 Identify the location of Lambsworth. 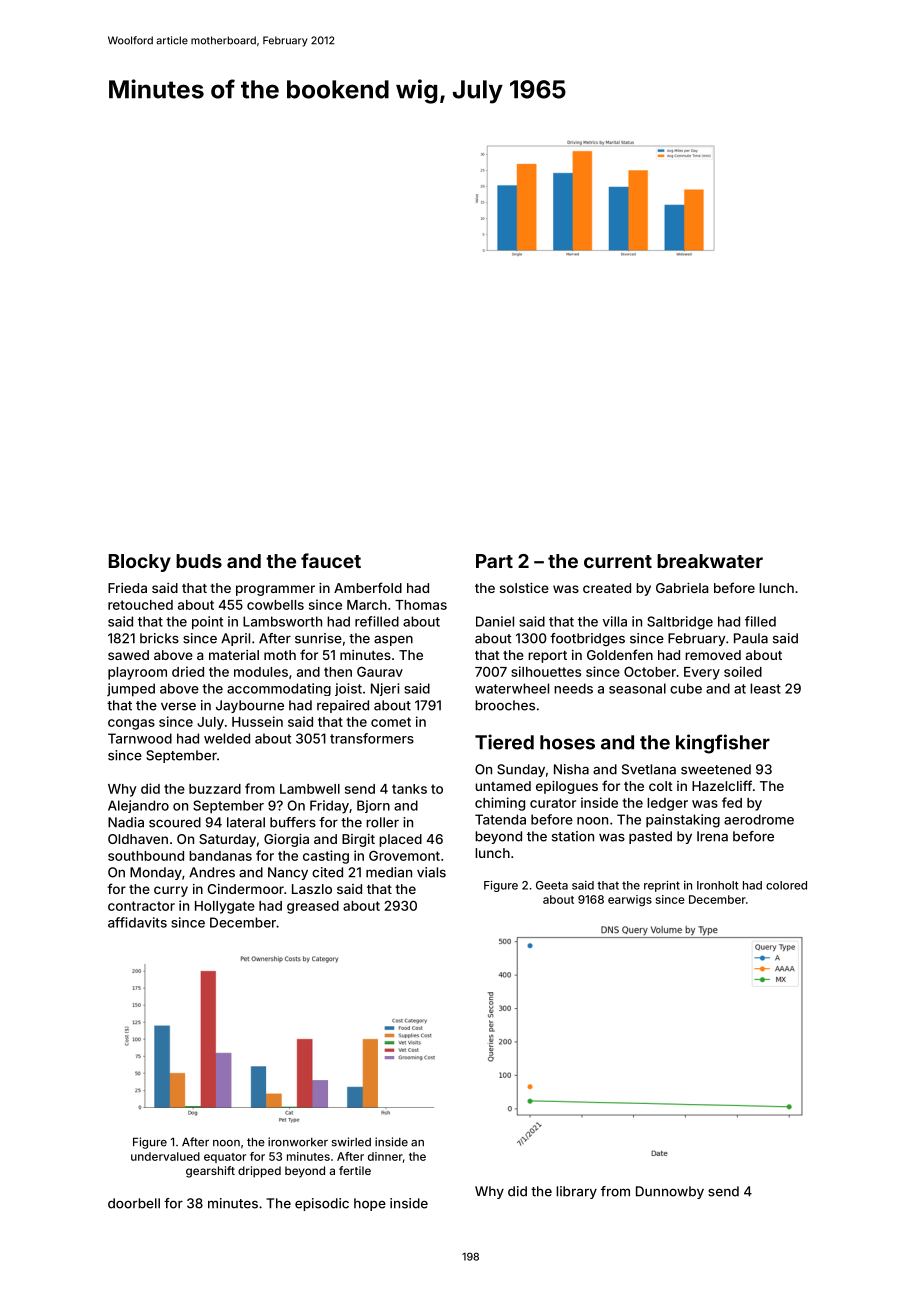
(282, 621).
